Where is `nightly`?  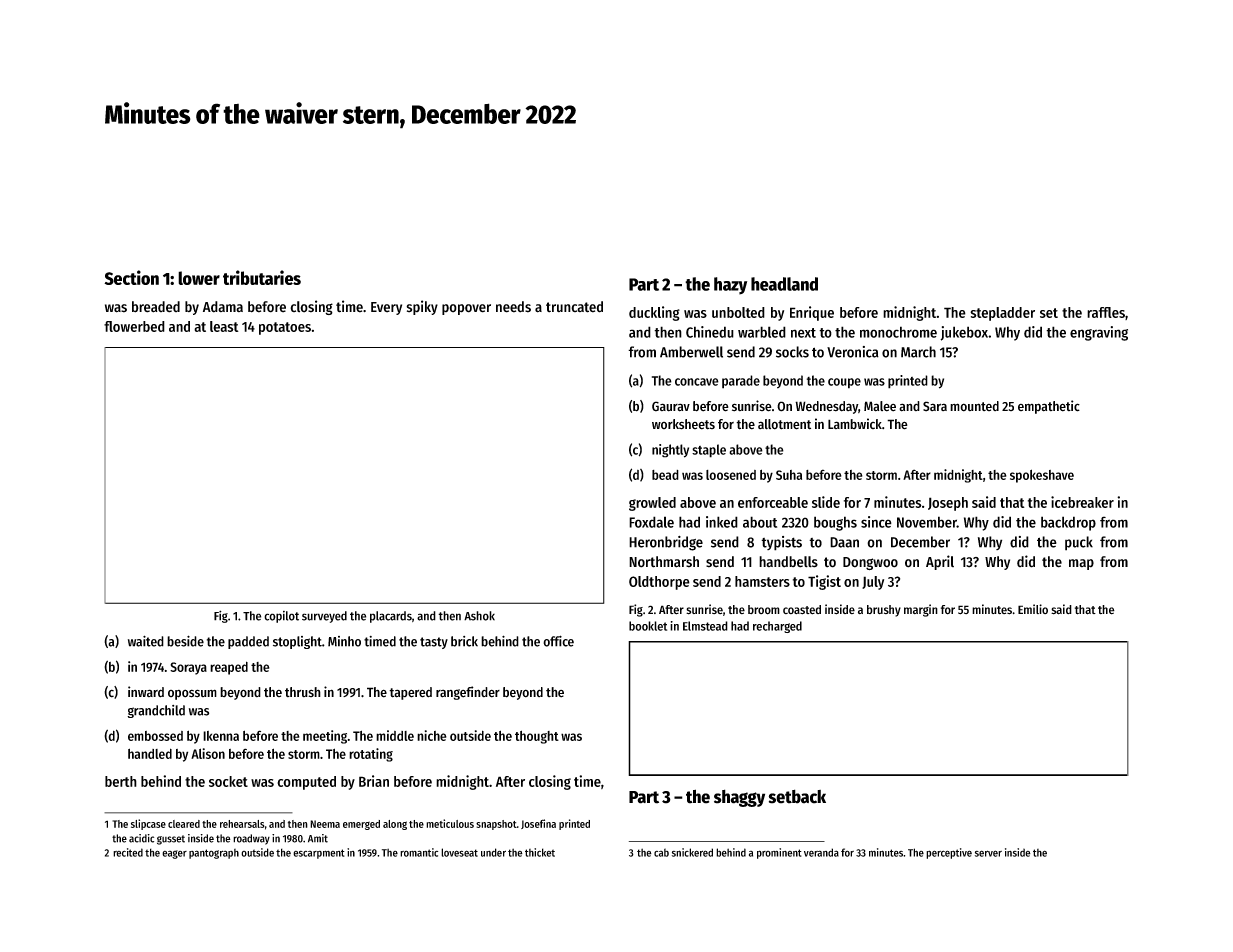
nightly is located at coordinates (670, 451).
